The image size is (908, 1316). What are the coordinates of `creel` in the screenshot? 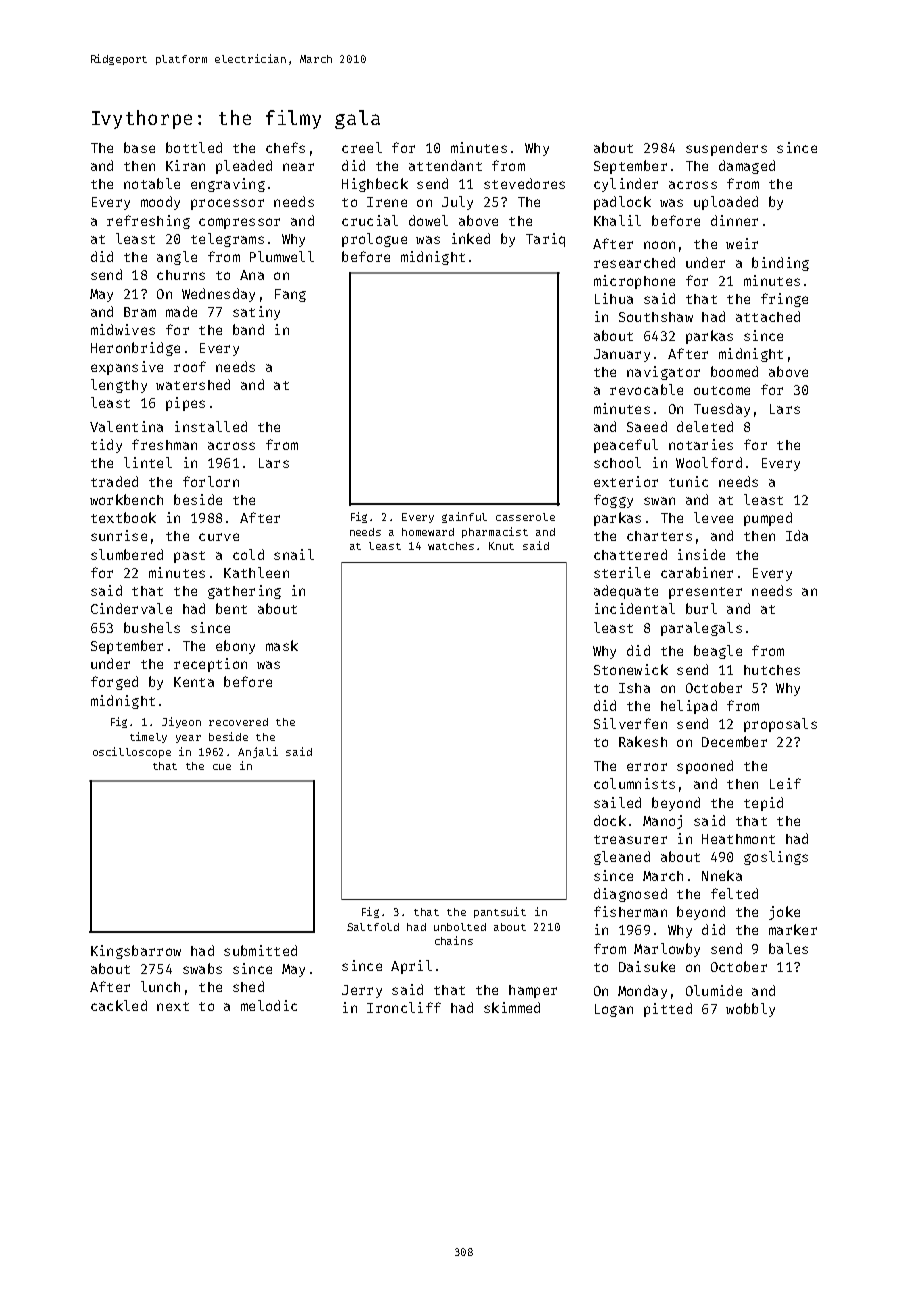 It's located at (362, 147).
